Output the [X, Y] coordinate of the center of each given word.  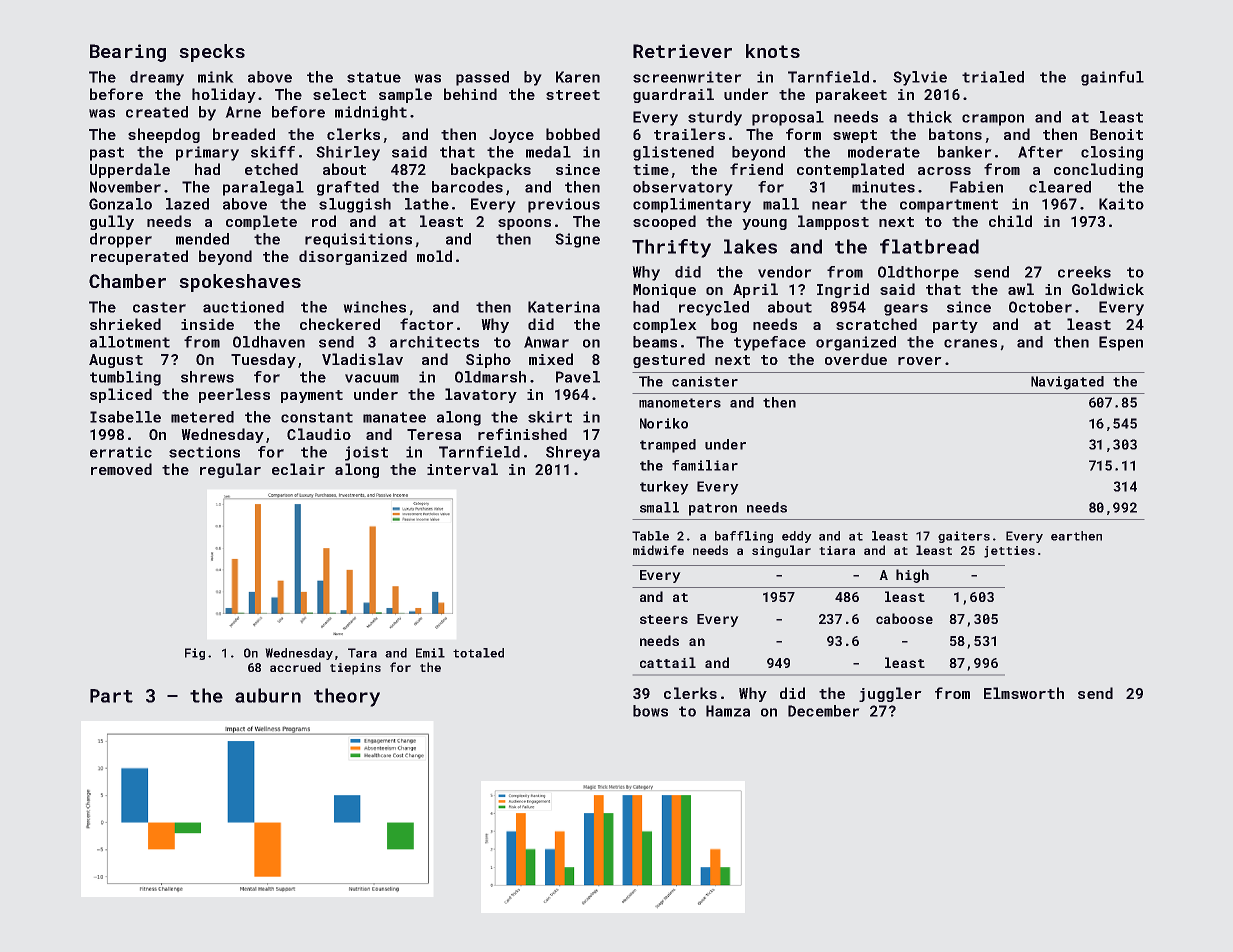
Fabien [976, 187]
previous [564, 205]
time [651, 169]
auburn [268, 695]
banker [965, 152]
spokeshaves [240, 283]
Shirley [348, 153]
